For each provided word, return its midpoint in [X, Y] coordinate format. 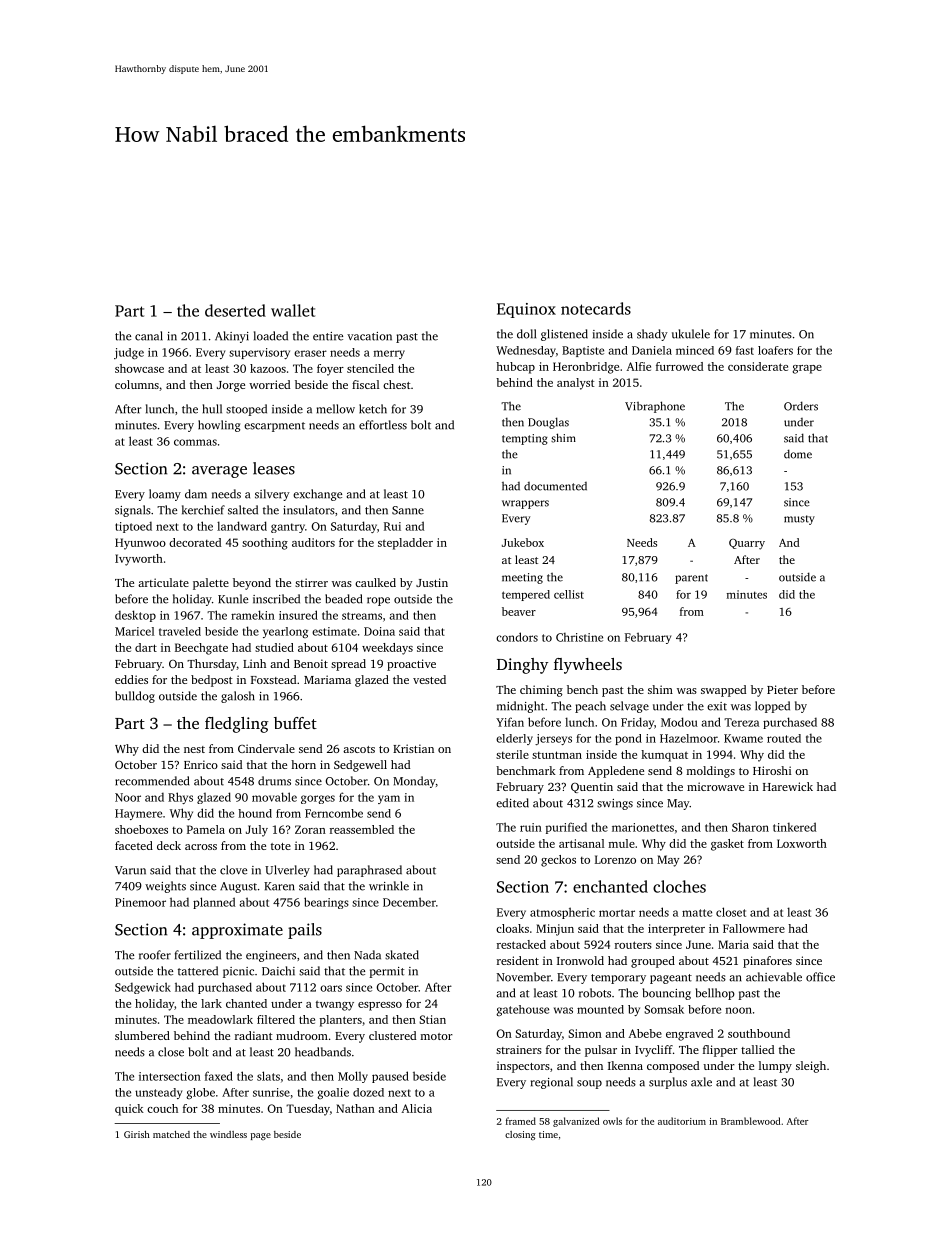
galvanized [576, 1122]
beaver [519, 611]
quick [129, 1110]
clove [233, 870]
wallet [293, 310]
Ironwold [580, 960]
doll [526, 334]
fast [745, 350]
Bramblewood [750, 1121]
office [820, 977]
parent [691, 579]
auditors [313, 542]
